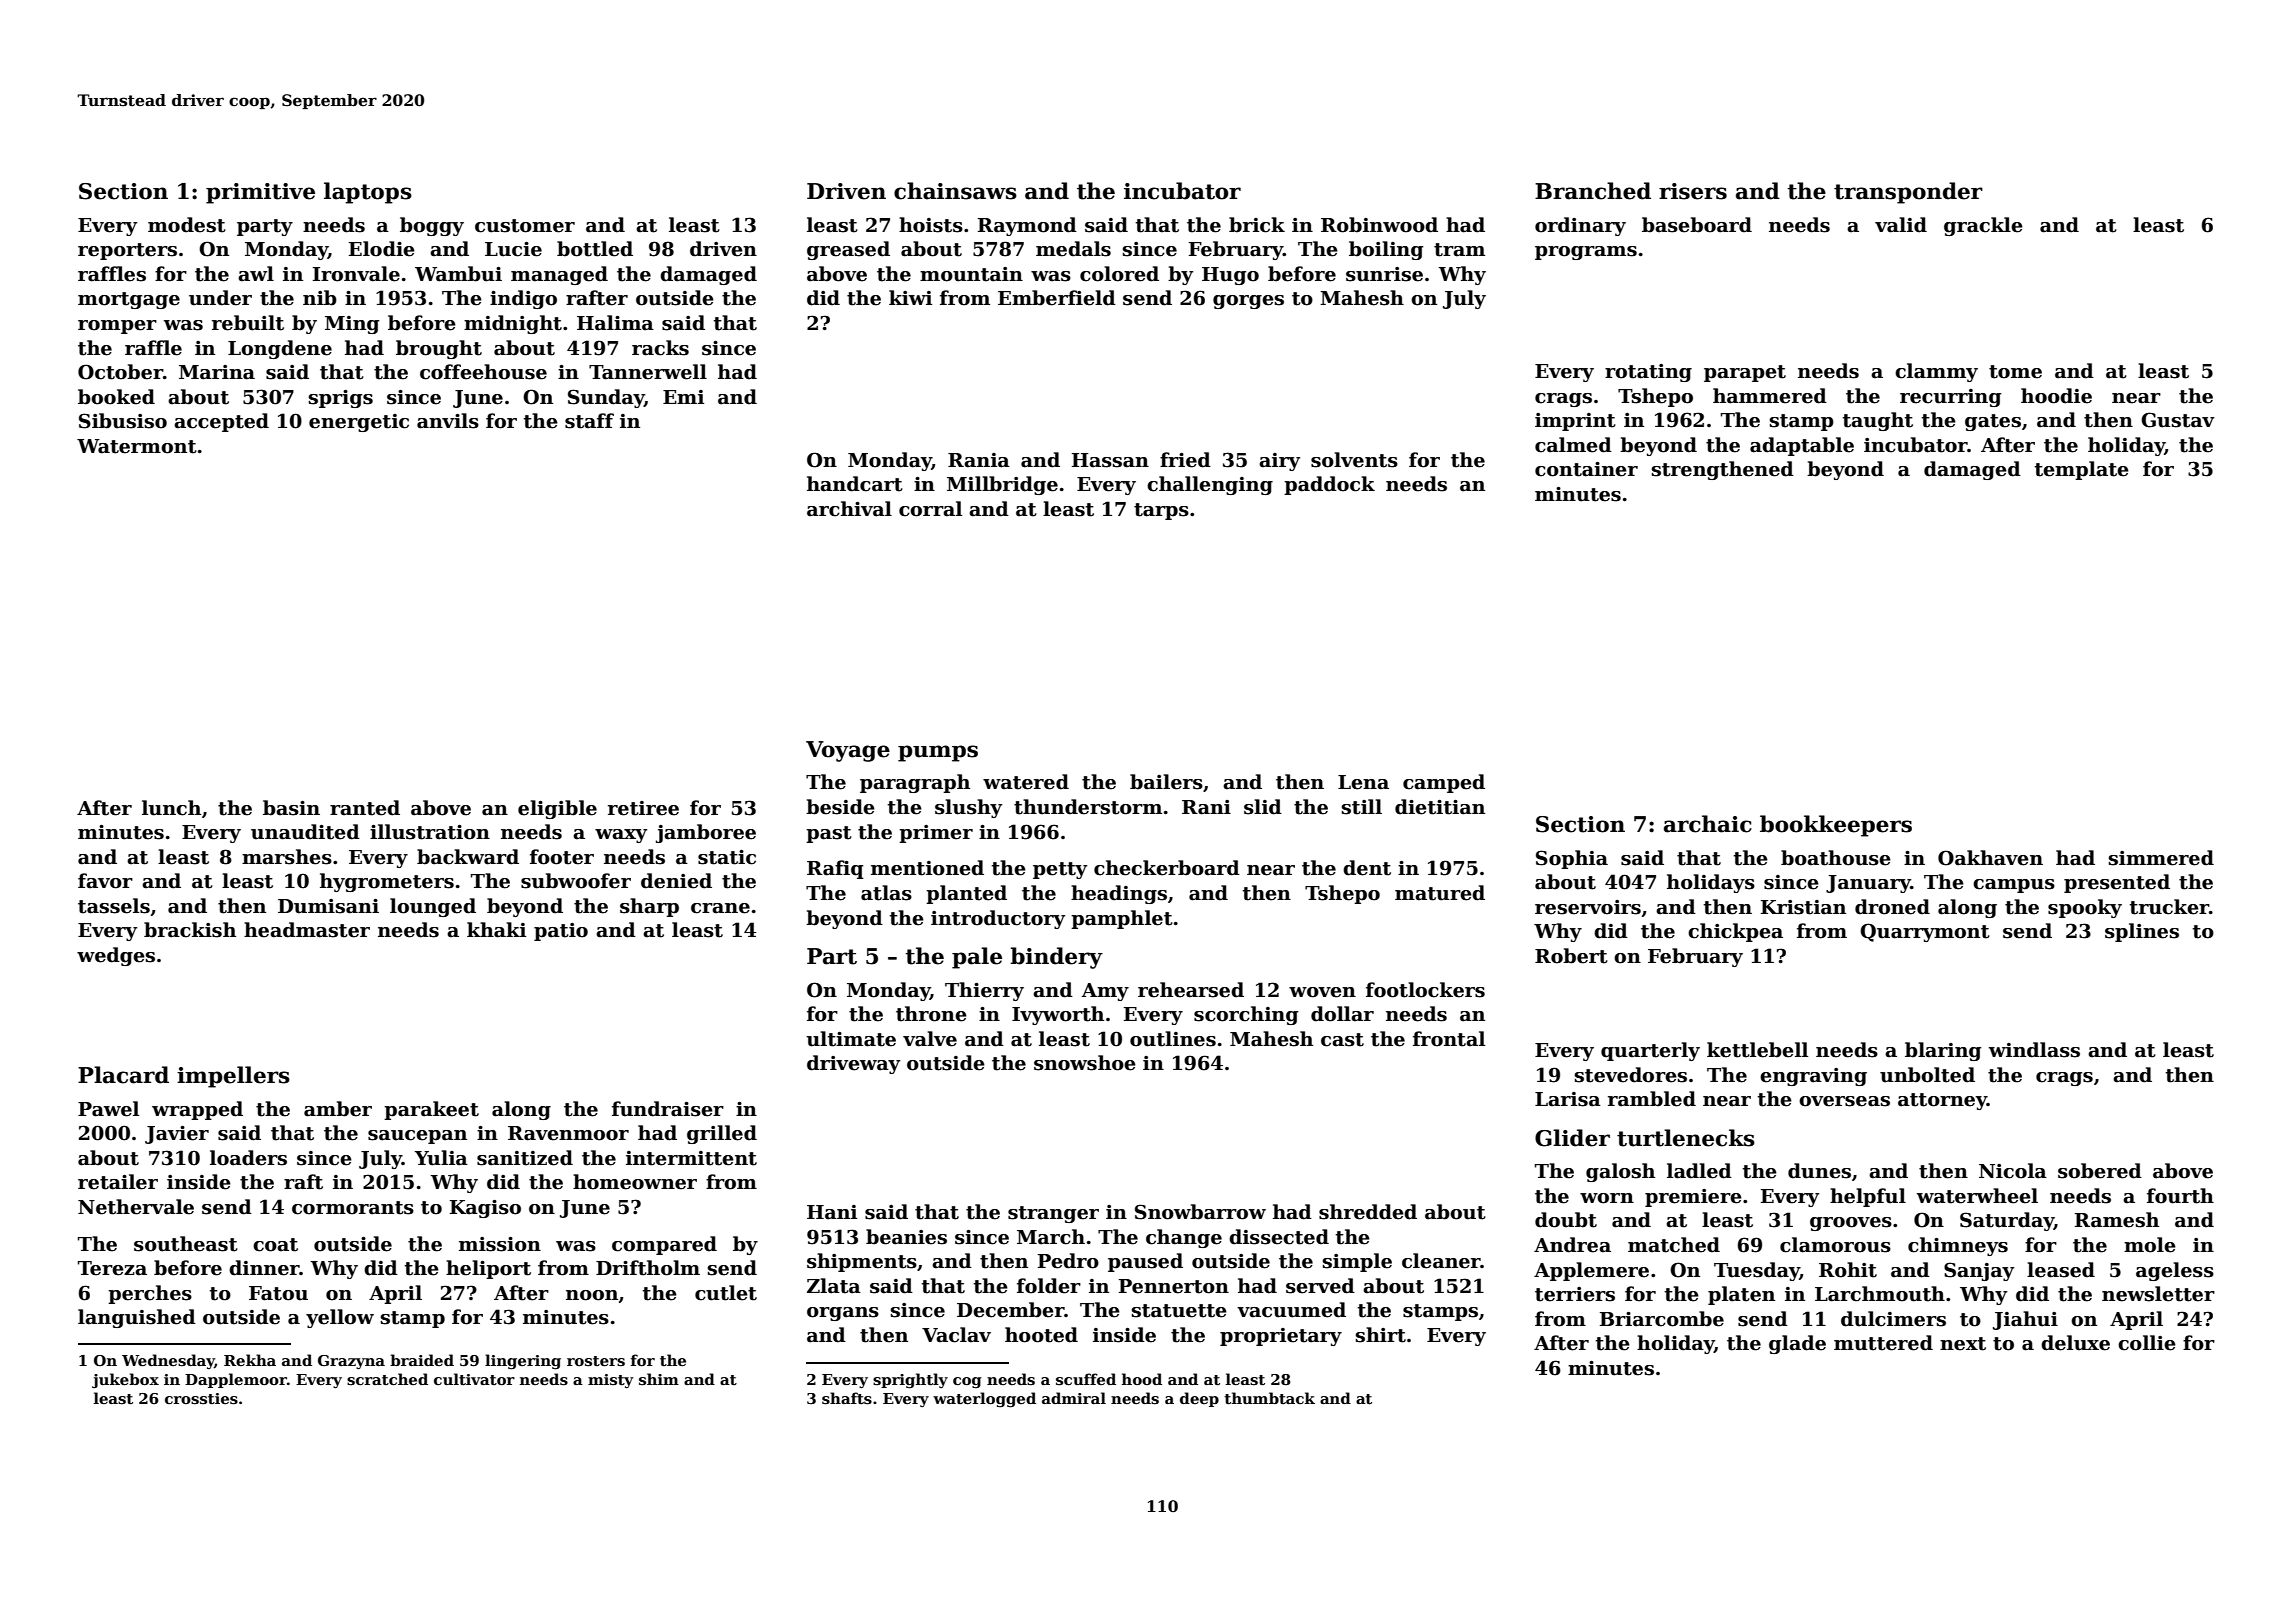  What do you see at coordinates (365, 808) in the screenshot?
I see `ranted` at bounding box center [365, 808].
